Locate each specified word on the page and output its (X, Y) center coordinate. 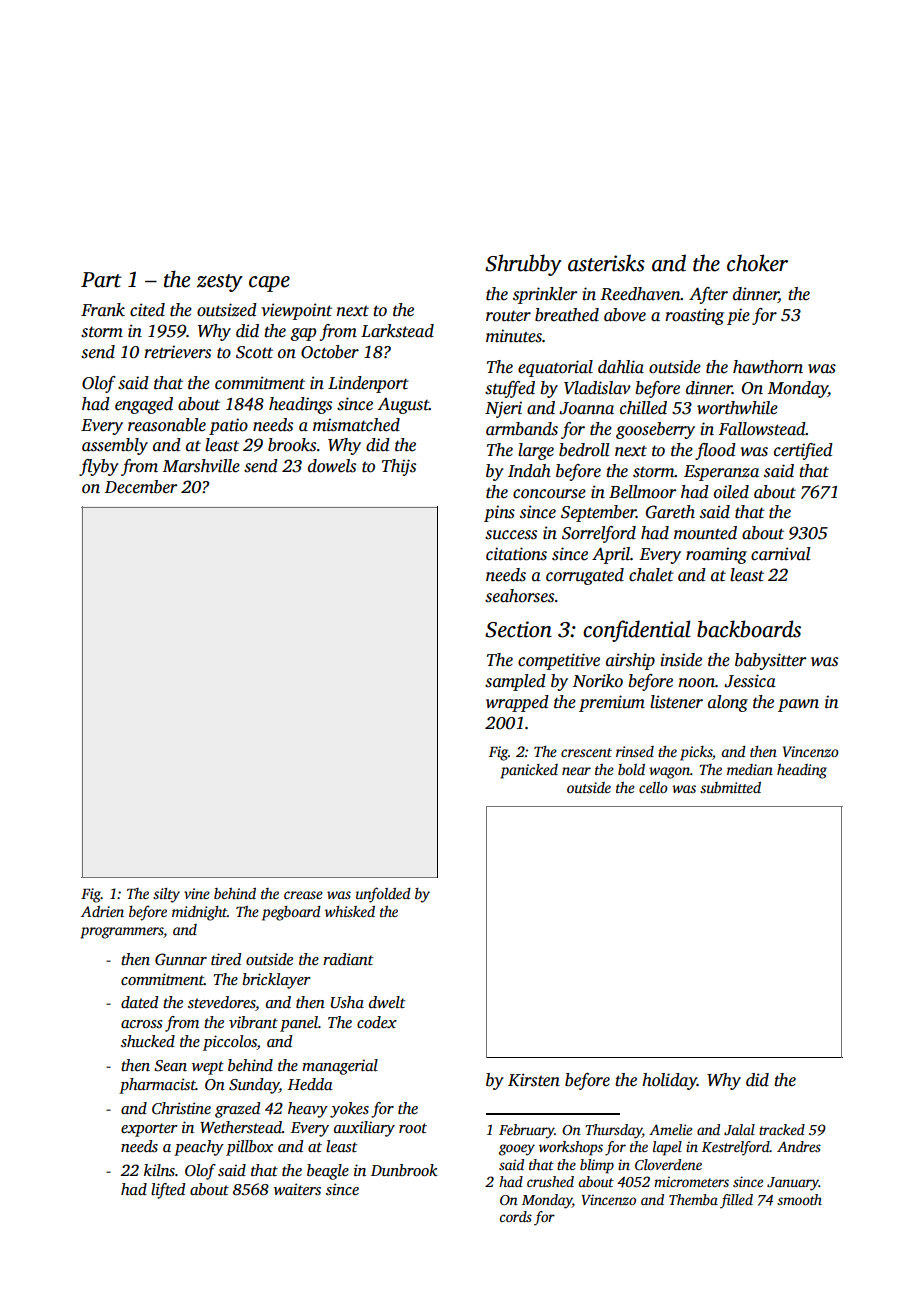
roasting (694, 316)
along (728, 703)
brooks (292, 445)
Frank (103, 310)
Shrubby (523, 265)
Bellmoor (642, 492)
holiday (669, 1081)
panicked (529, 771)
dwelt (387, 1002)
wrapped (517, 703)
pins (499, 513)
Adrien (102, 911)
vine (197, 893)
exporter (149, 1130)
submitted (730, 787)
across (141, 1024)
